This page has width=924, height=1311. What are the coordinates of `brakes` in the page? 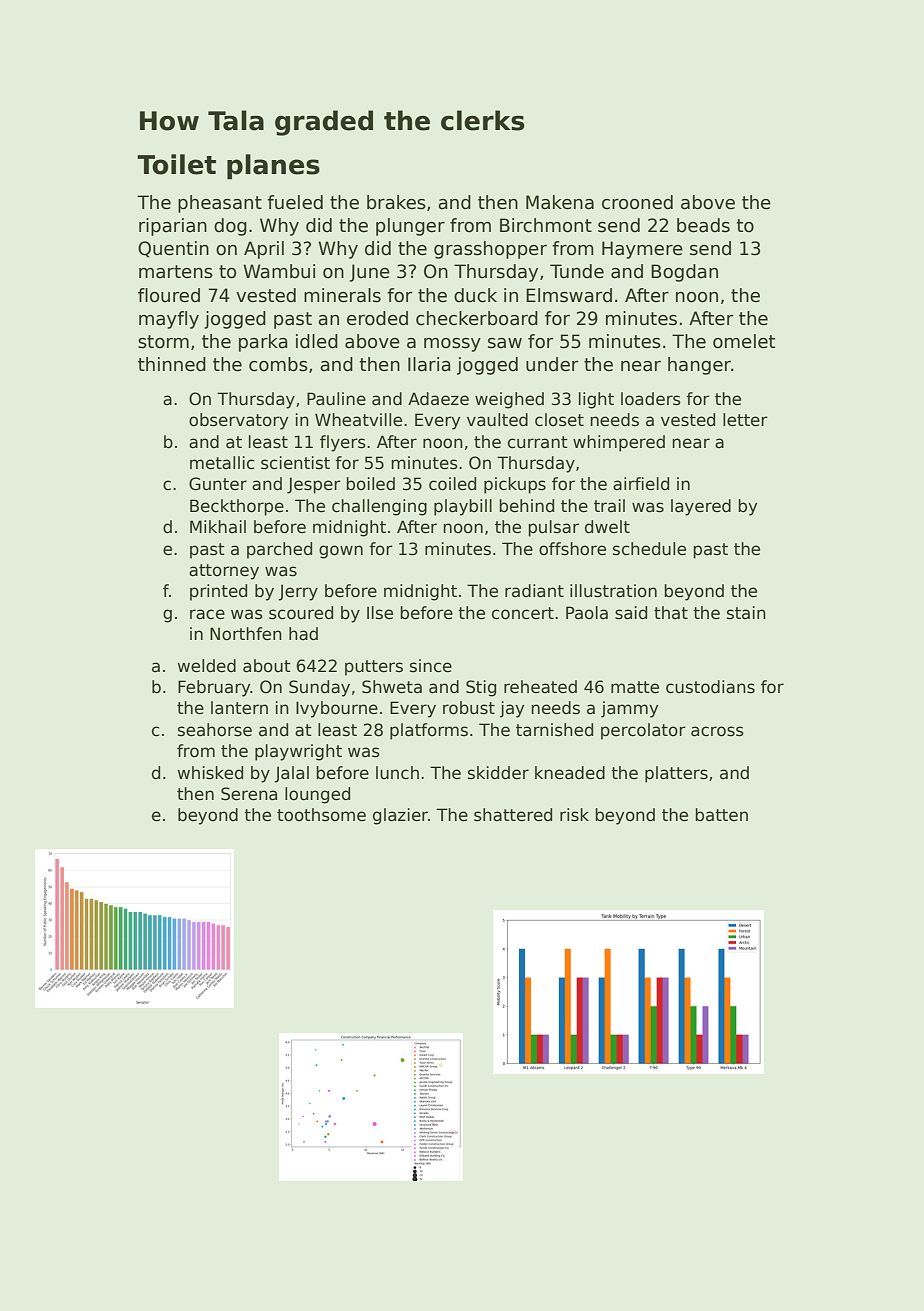 It's located at (396, 202).
